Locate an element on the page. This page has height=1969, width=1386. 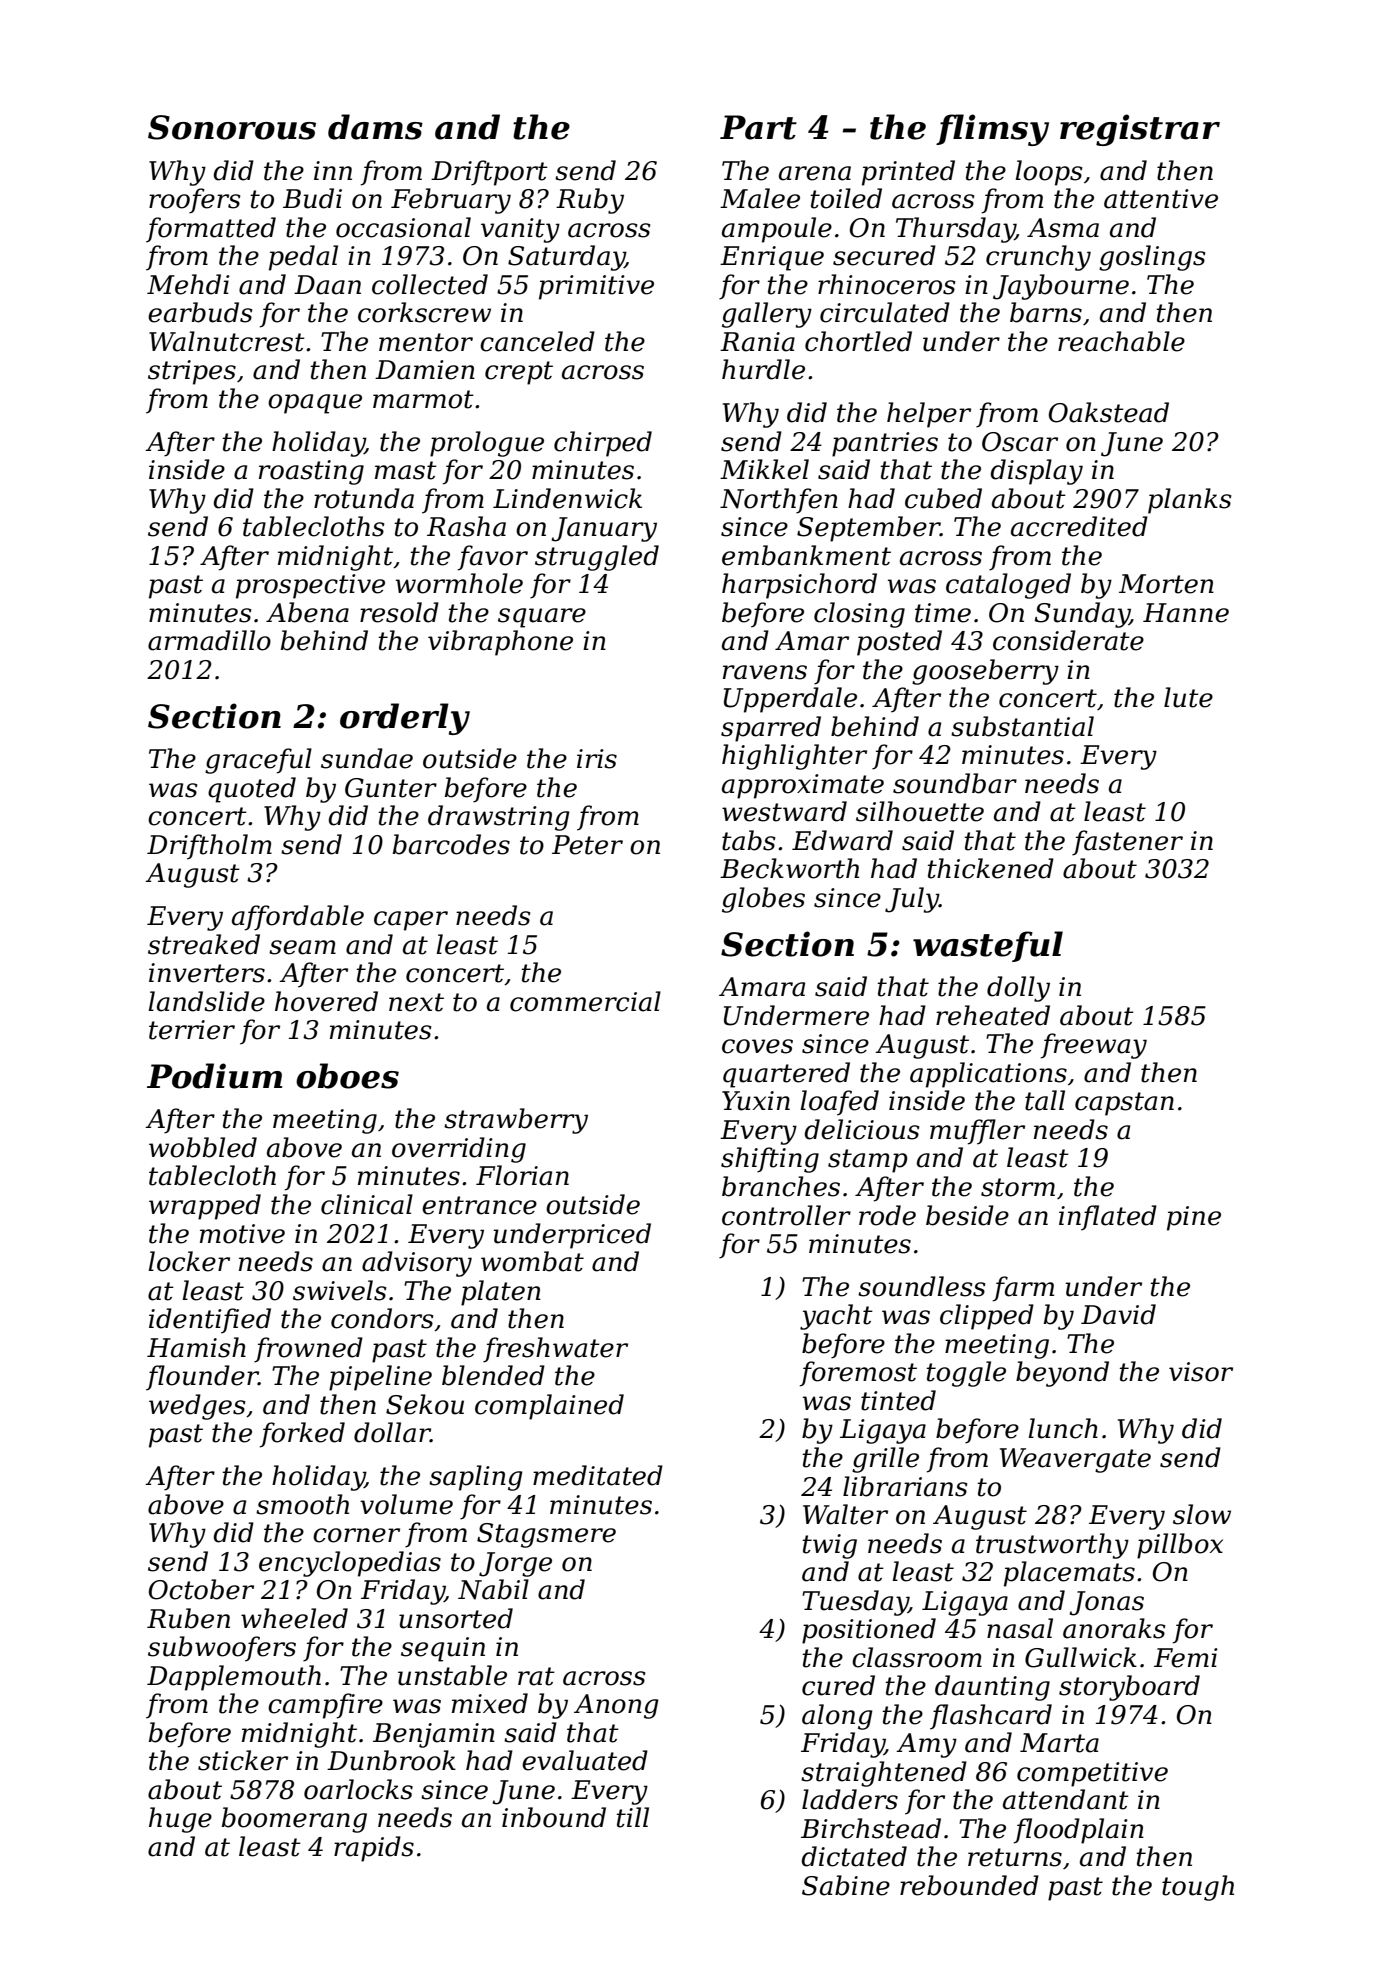
registrar is located at coordinates (1140, 130).
